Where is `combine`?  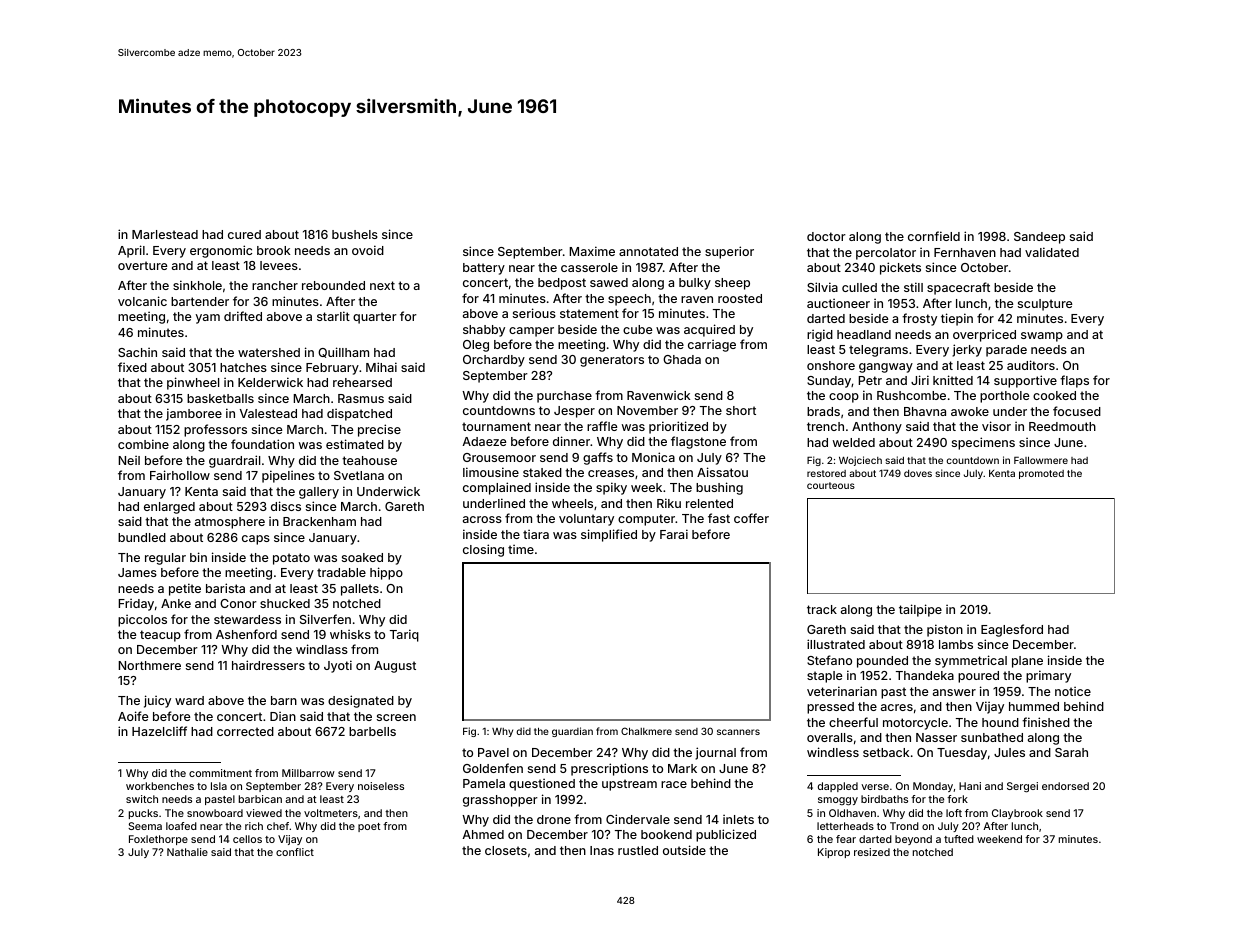
combine is located at coordinates (143, 444).
